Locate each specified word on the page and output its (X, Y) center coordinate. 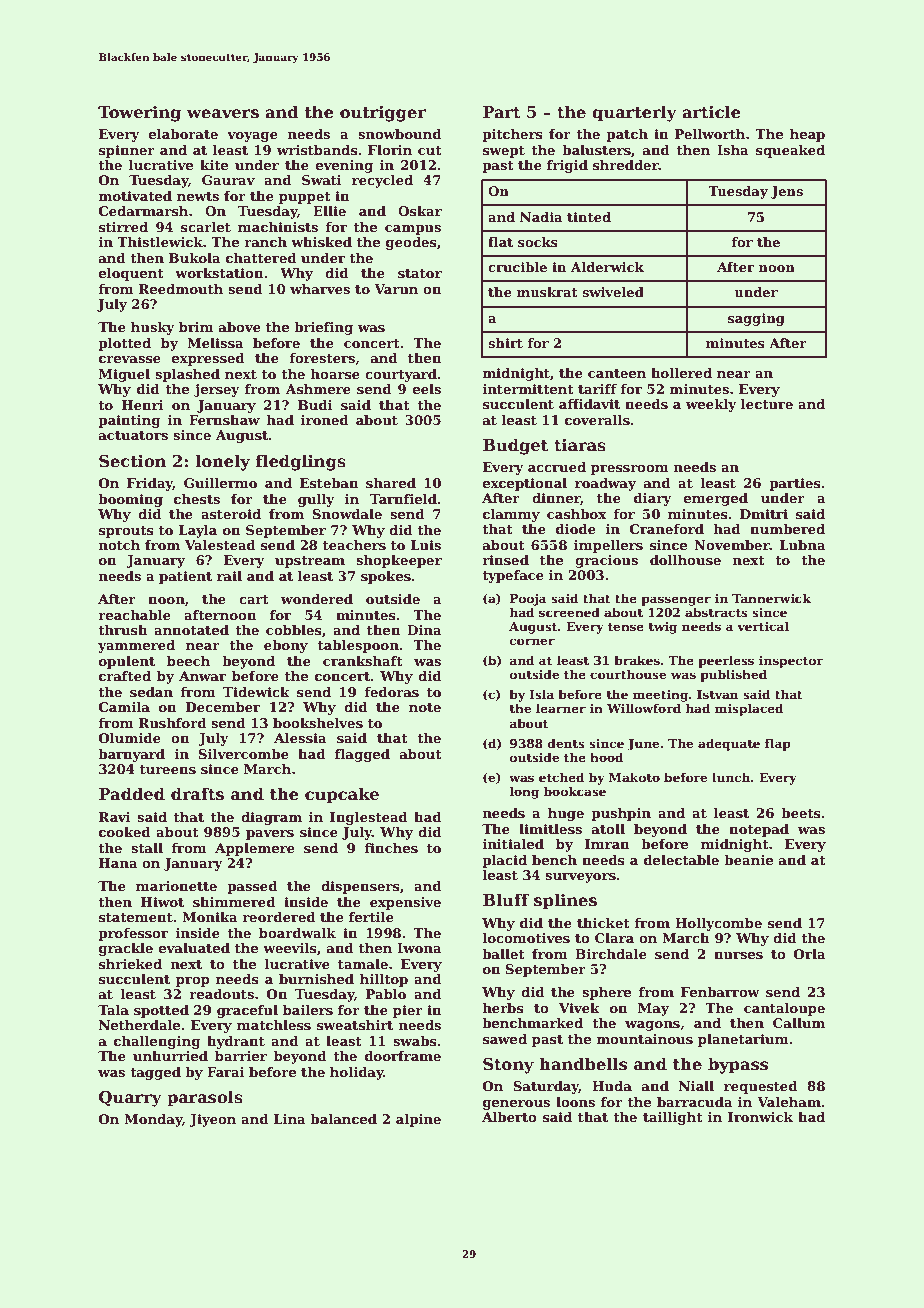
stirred (123, 227)
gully (316, 500)
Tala (113, 1010)
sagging (756, 319)
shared (391, 483)
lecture (767, 404)
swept (504, 152)
